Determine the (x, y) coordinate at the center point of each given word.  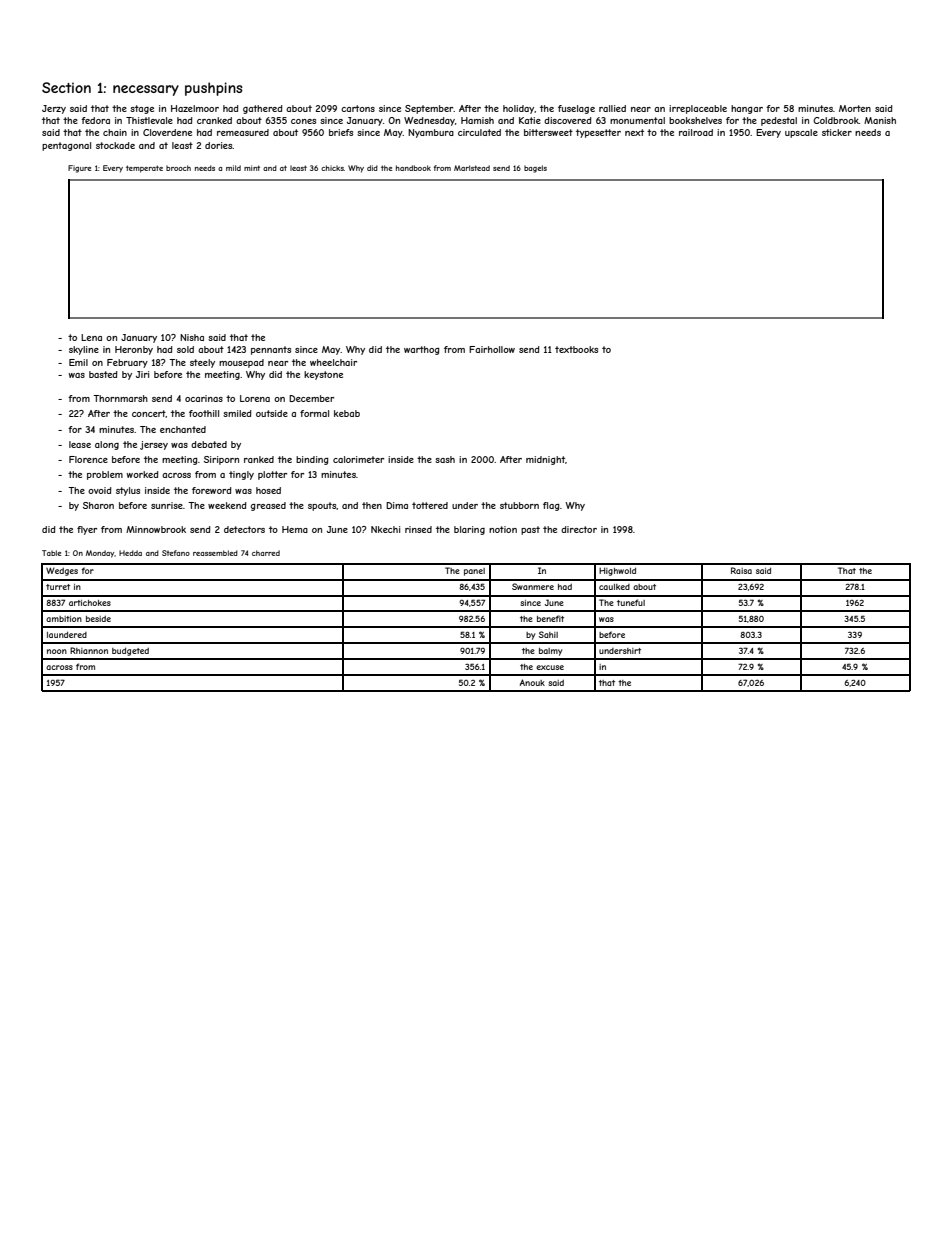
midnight (545, 460)
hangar (747, 109)
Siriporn (221, 460)
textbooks (576, 349)
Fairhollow (492, 349)
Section (66, 87)
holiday (519, 109)
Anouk (532, 682)
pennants (271, 350)
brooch (178, 168)
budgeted (130, 651)
